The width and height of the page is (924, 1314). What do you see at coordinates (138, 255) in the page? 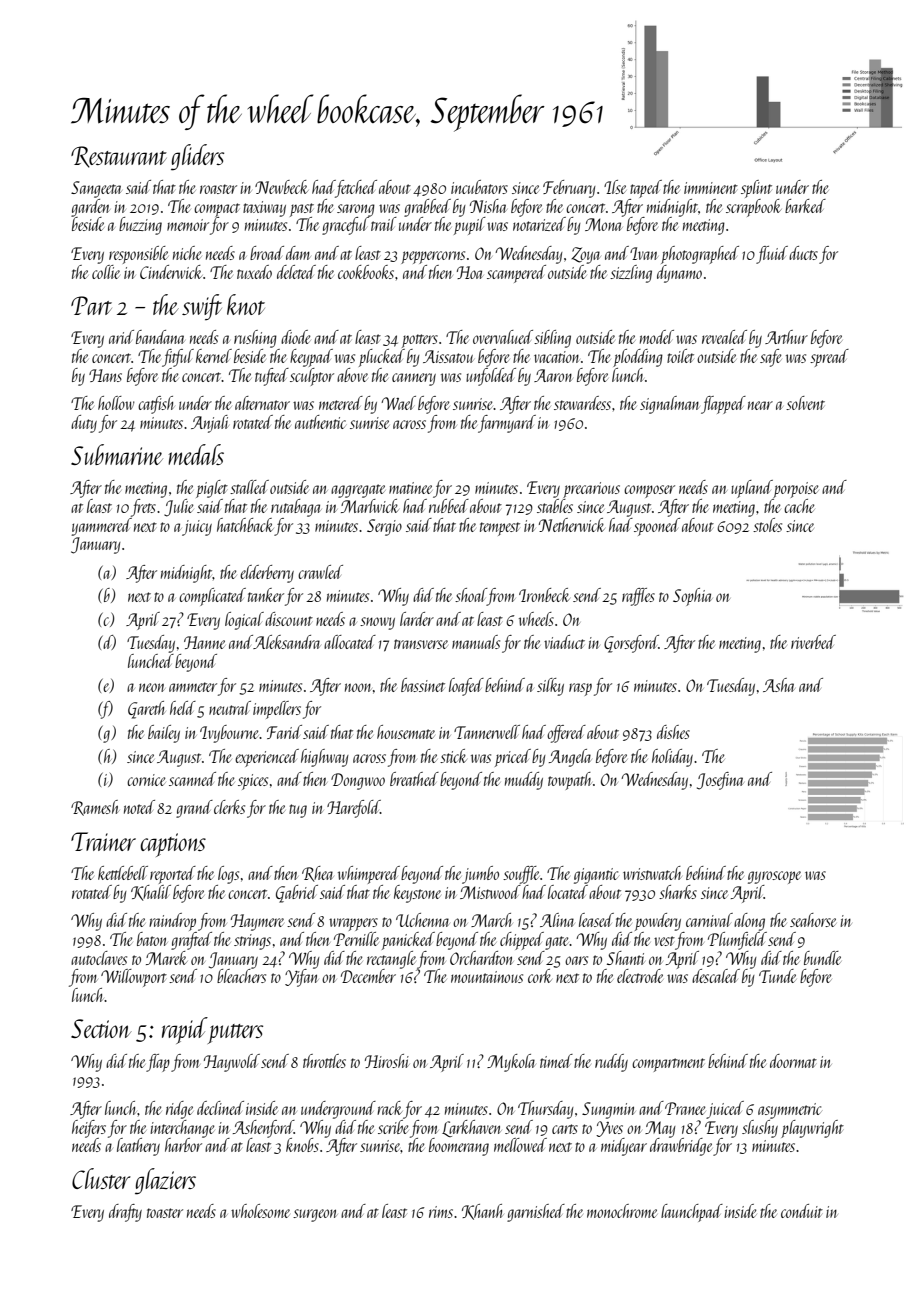
I see `responsible` at bounding box center [138, 255].
